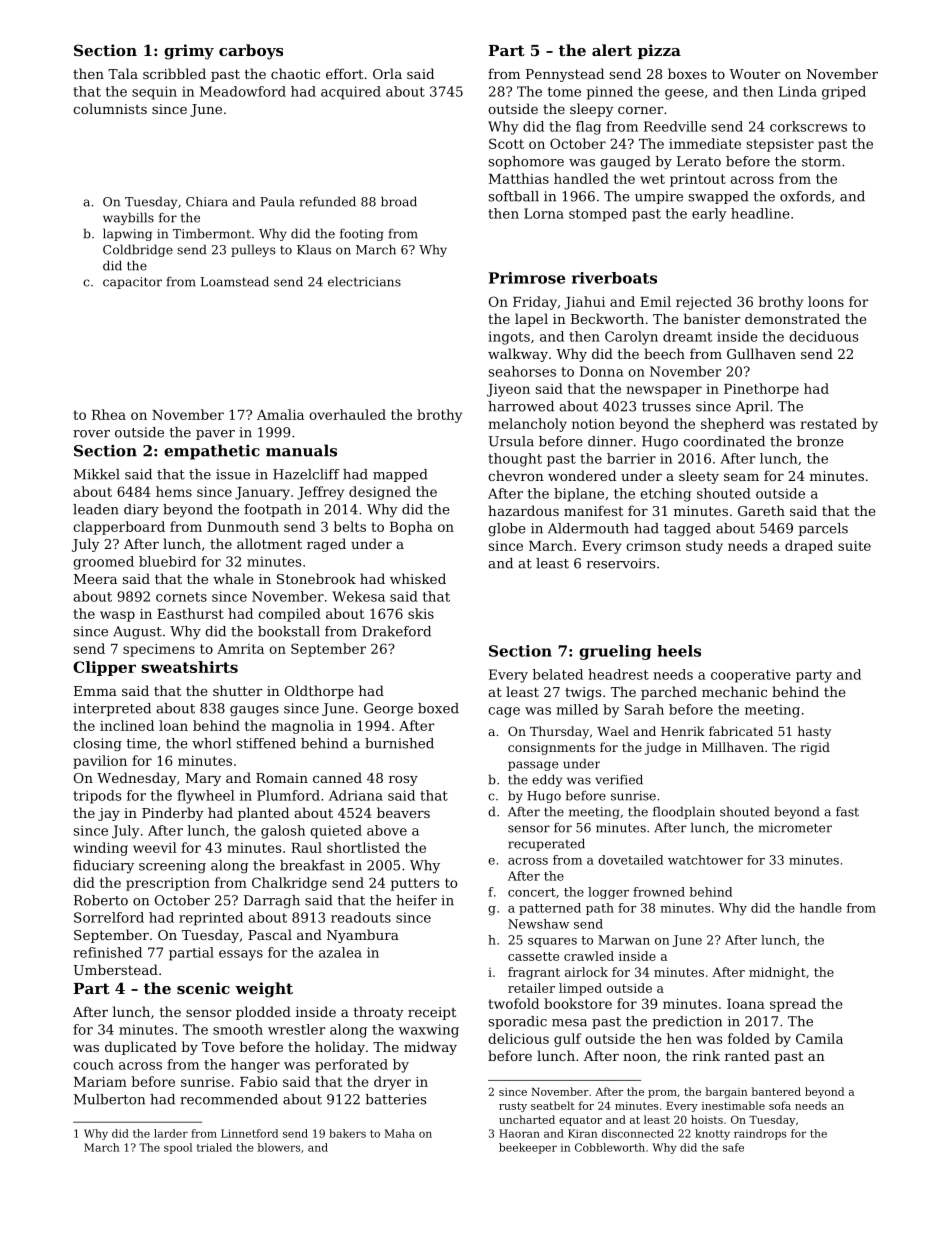  Describe the element at coordinates (705, 860) in the screenshot. I see `watchtower` at that location.
